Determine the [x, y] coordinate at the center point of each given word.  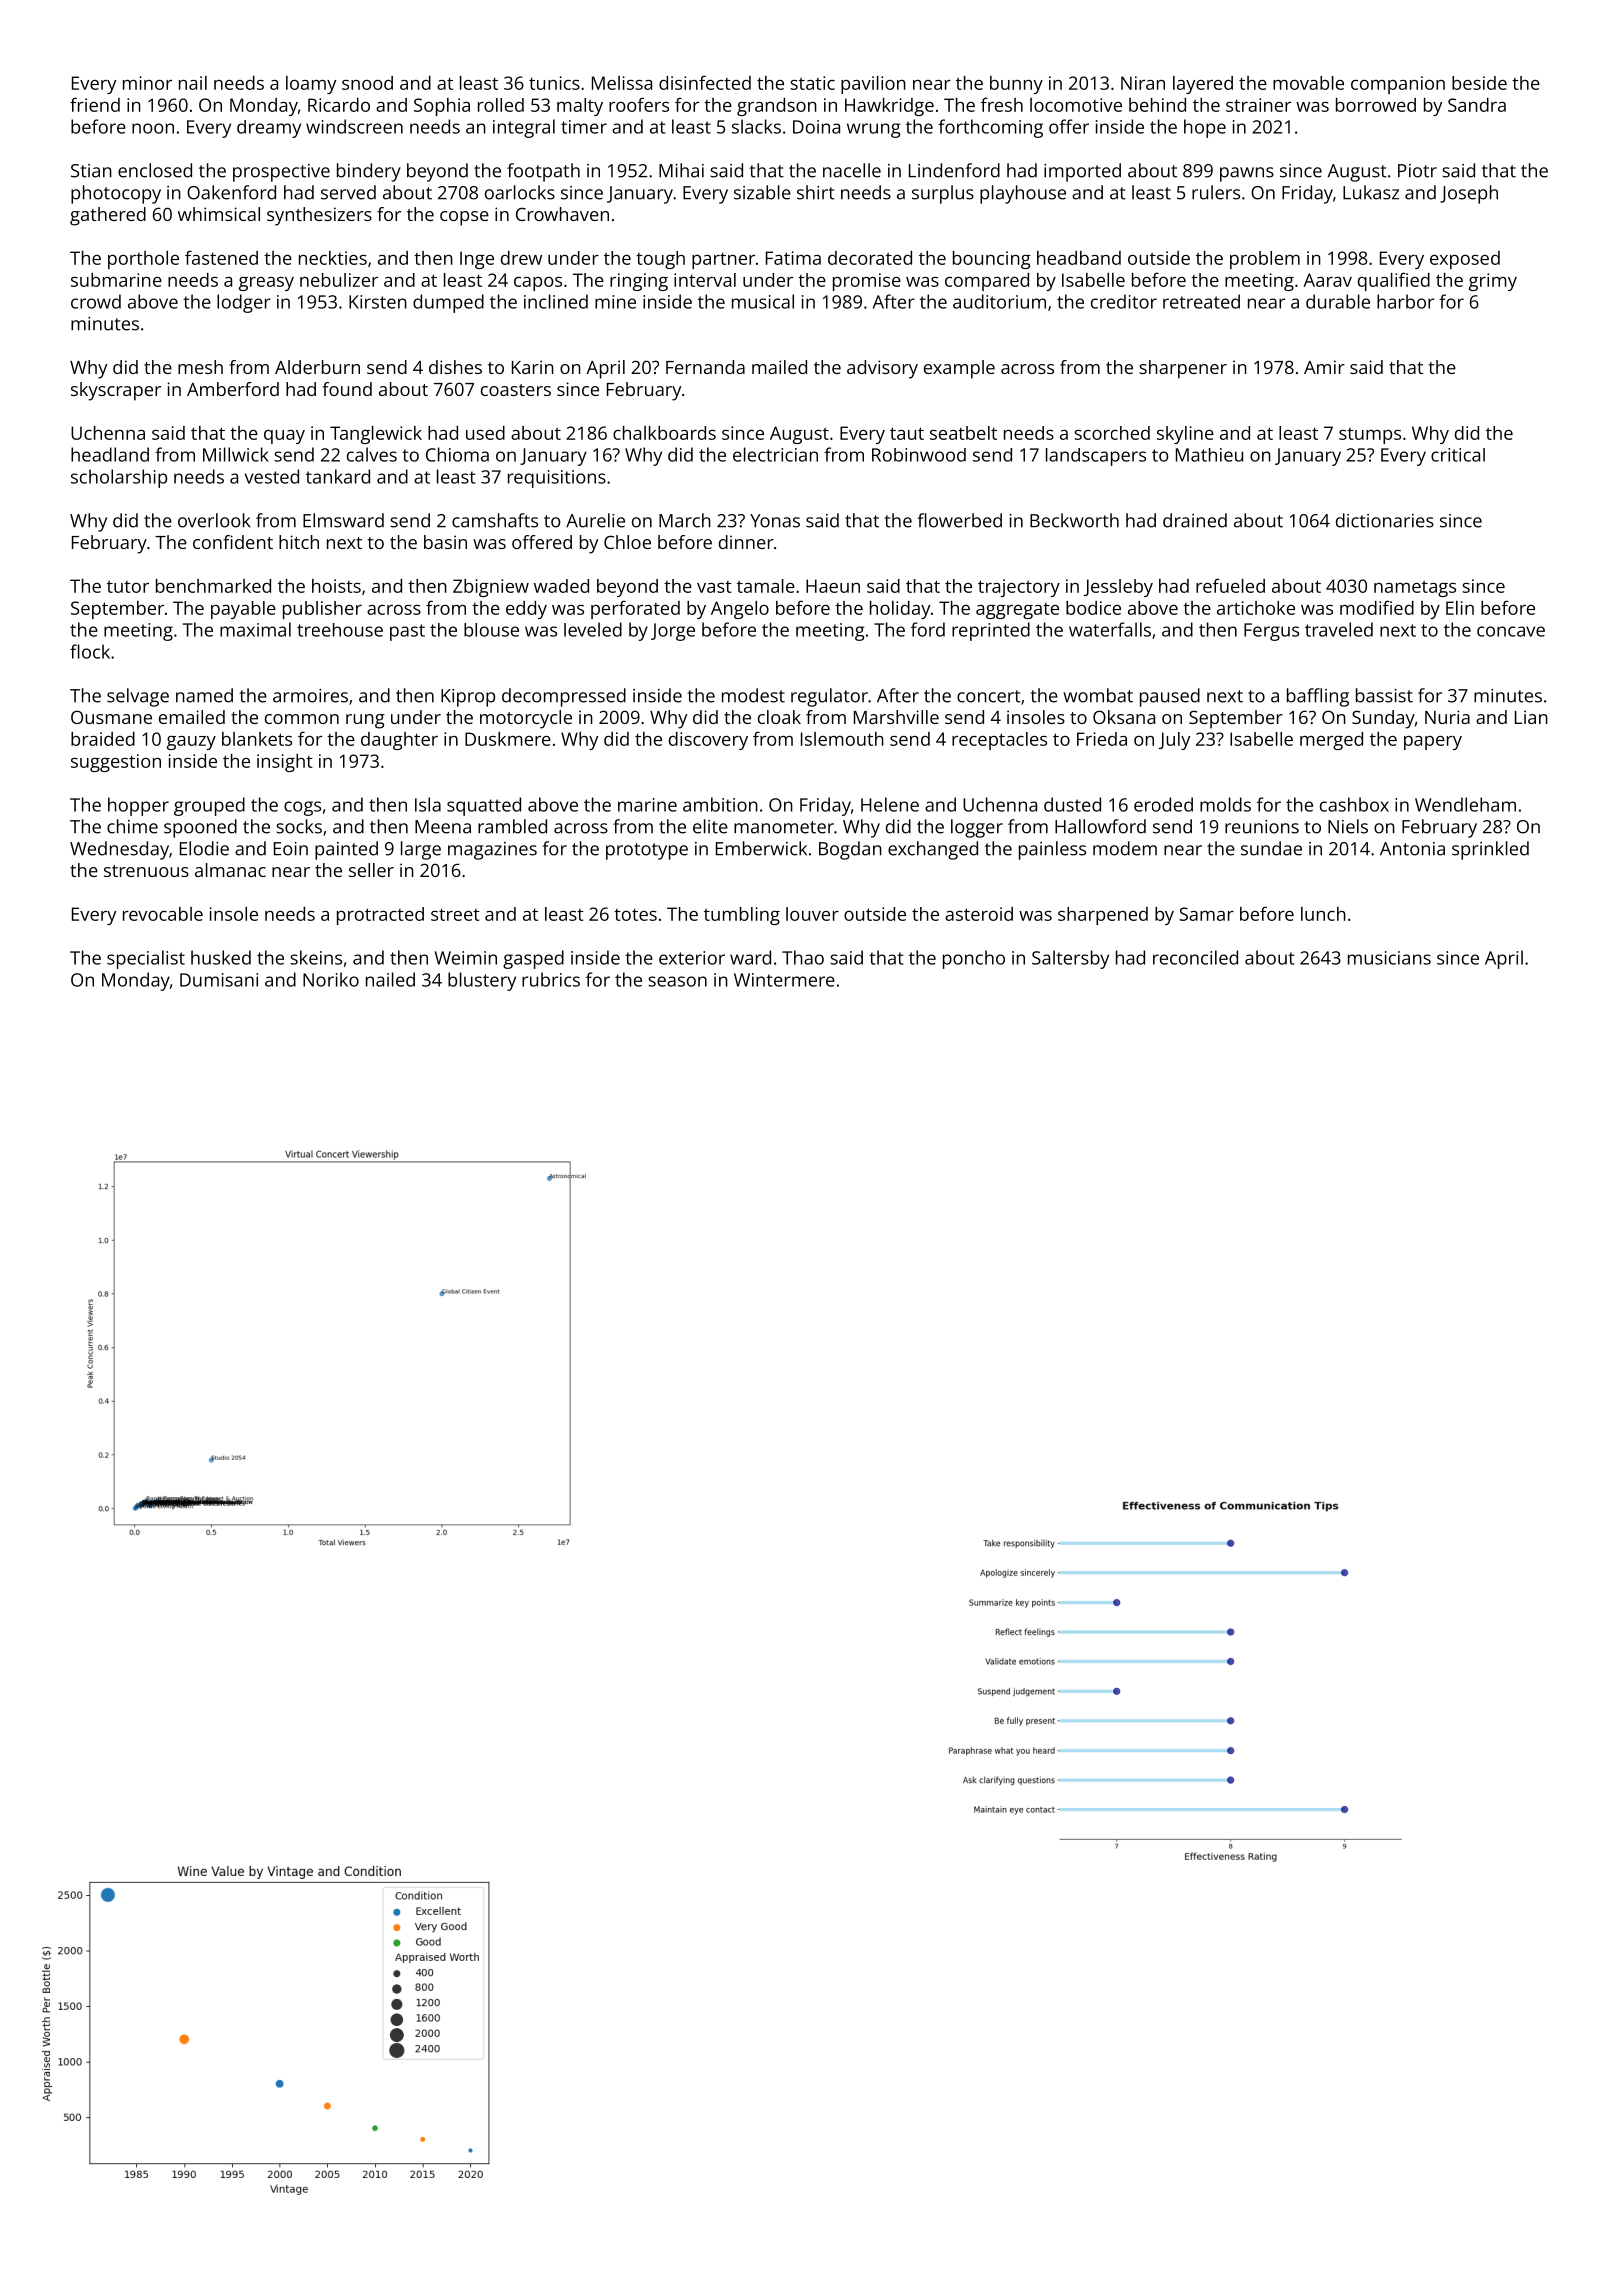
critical [1458, 455]
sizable [762, 192]
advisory [882, 369]
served [348, 192]
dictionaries [1385, 520]
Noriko [331, 979]
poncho [974, 959]
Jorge [673, 632]
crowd [96, 301]
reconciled [1195, 957]
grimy [1493, 282]
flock [90, 651]
